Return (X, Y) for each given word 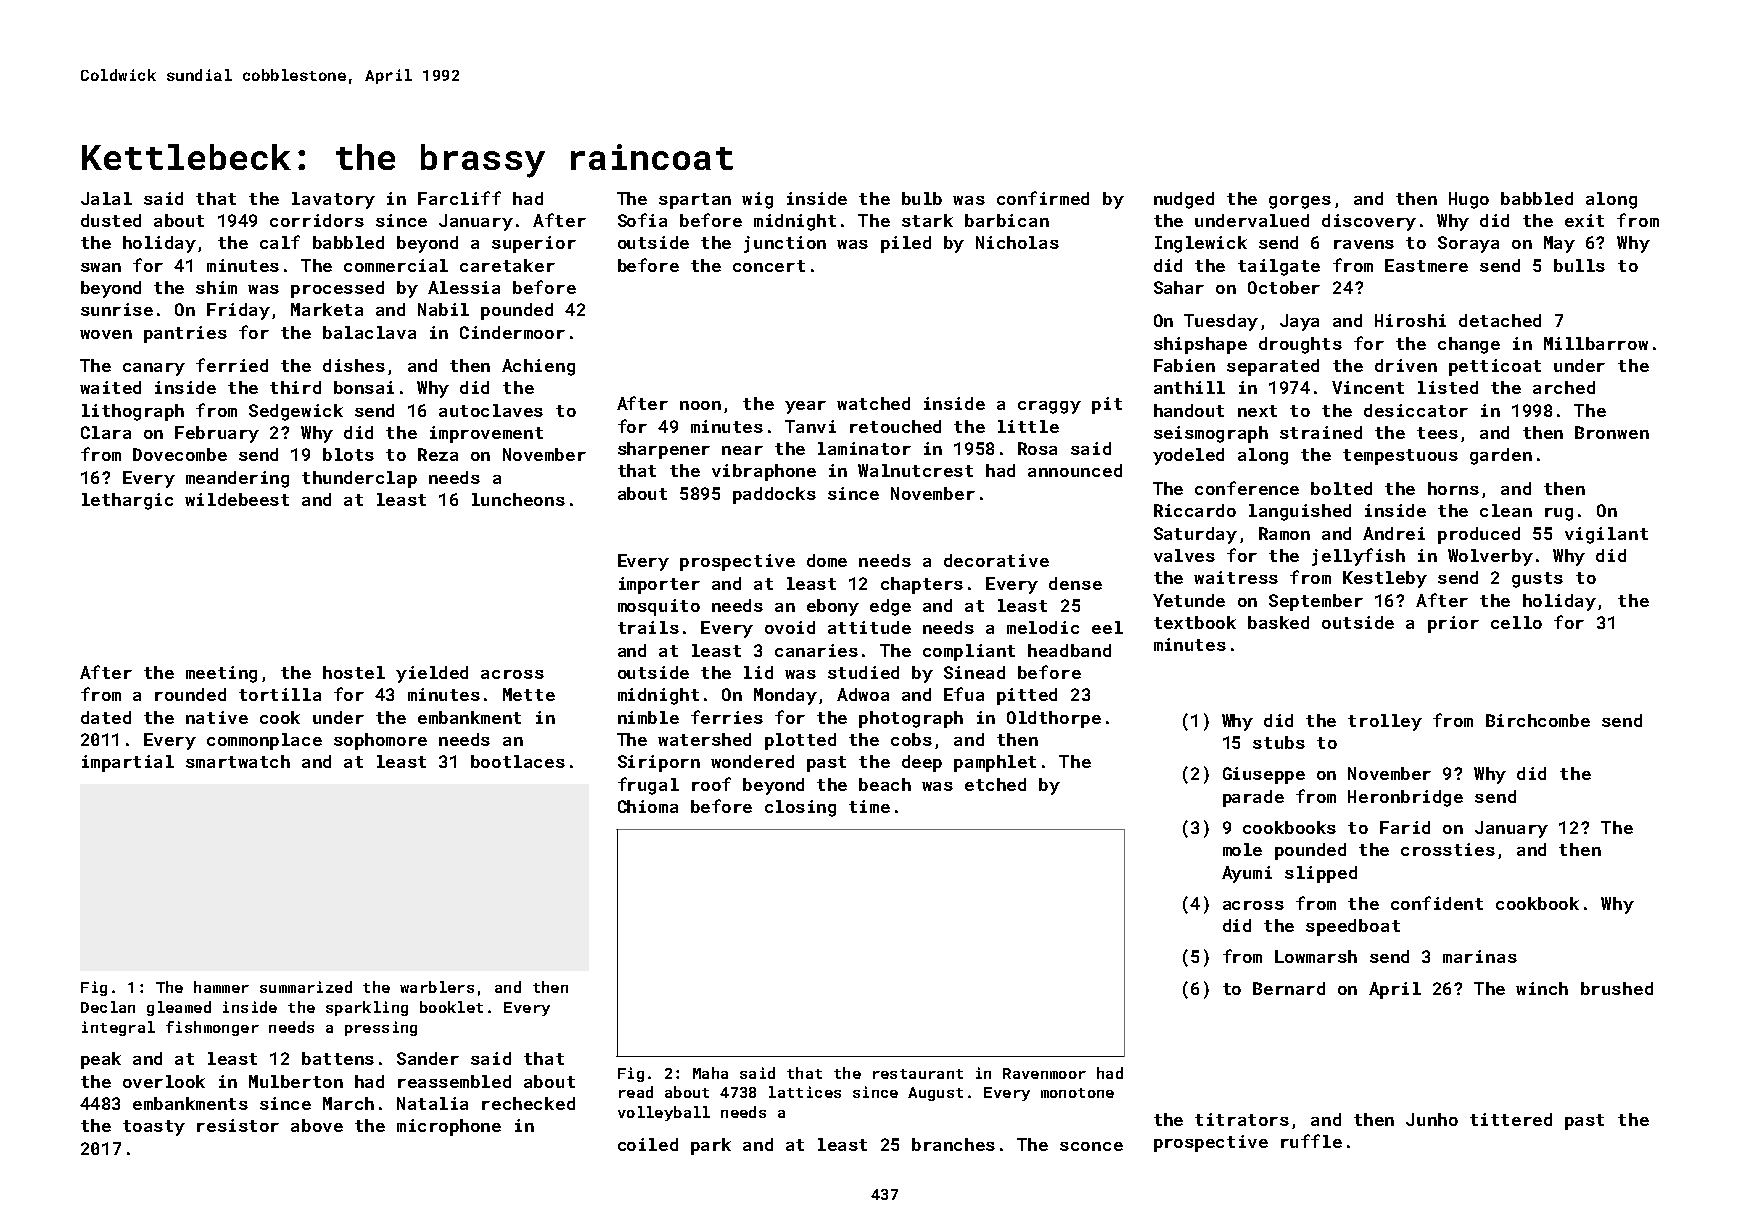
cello (1516, 622)
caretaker (507, 265)
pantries (185, 334)
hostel (354, 672)
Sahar (1179, 287)
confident (1437, 903)
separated (1273, 367)
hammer (221, 987)
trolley (1385, 722)
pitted (1027, 696)
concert (769, 266)
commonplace (264, 741)
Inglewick (1201, 244)
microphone (449, 1127)
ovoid (790, 627)
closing (800, 808)
